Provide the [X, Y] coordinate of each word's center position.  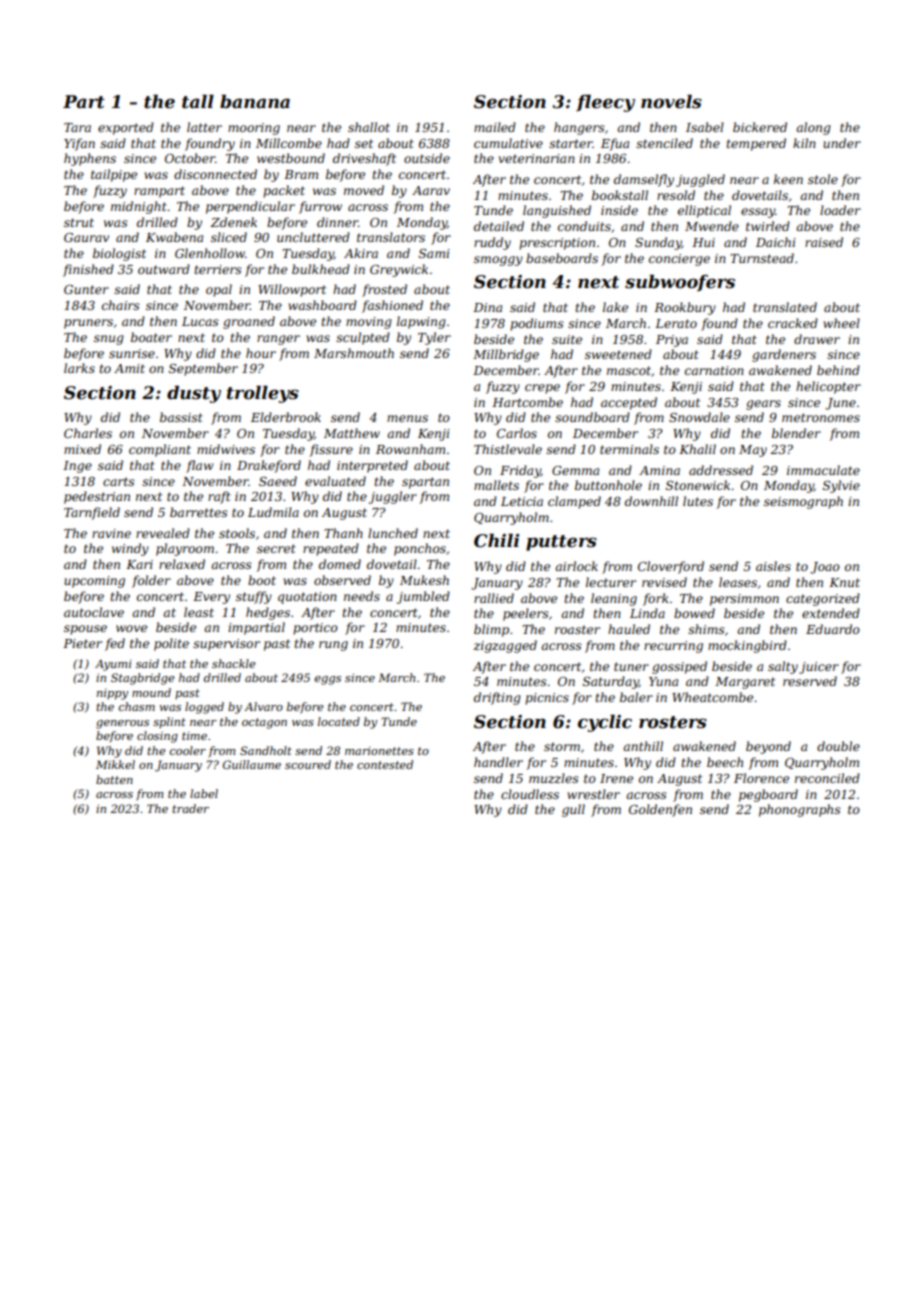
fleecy [605, 103]
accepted [629, 403]
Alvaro [263, 706]
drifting [497, 698]
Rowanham [410, 449]
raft [219, 497]
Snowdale [699, 417]
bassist [181, 417]
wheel [841, 323]
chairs [121, 305]
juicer [819, 668]
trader [190, 808]
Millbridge [506, 355]
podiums [537, 324]
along [813, 128]
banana [255, 101]
